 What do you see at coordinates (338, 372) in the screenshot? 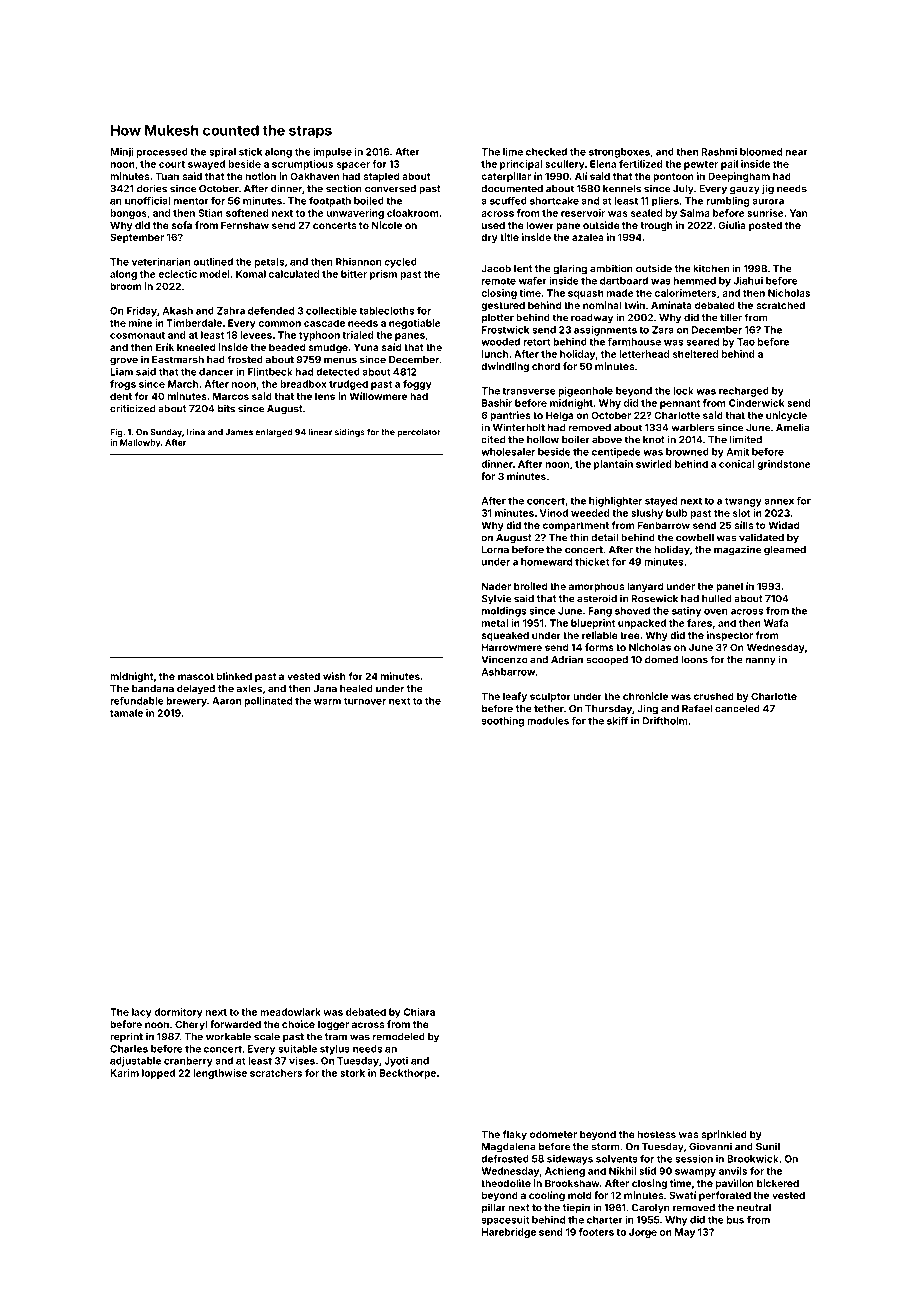
I see `detected` at bounding box center [338, 372].
